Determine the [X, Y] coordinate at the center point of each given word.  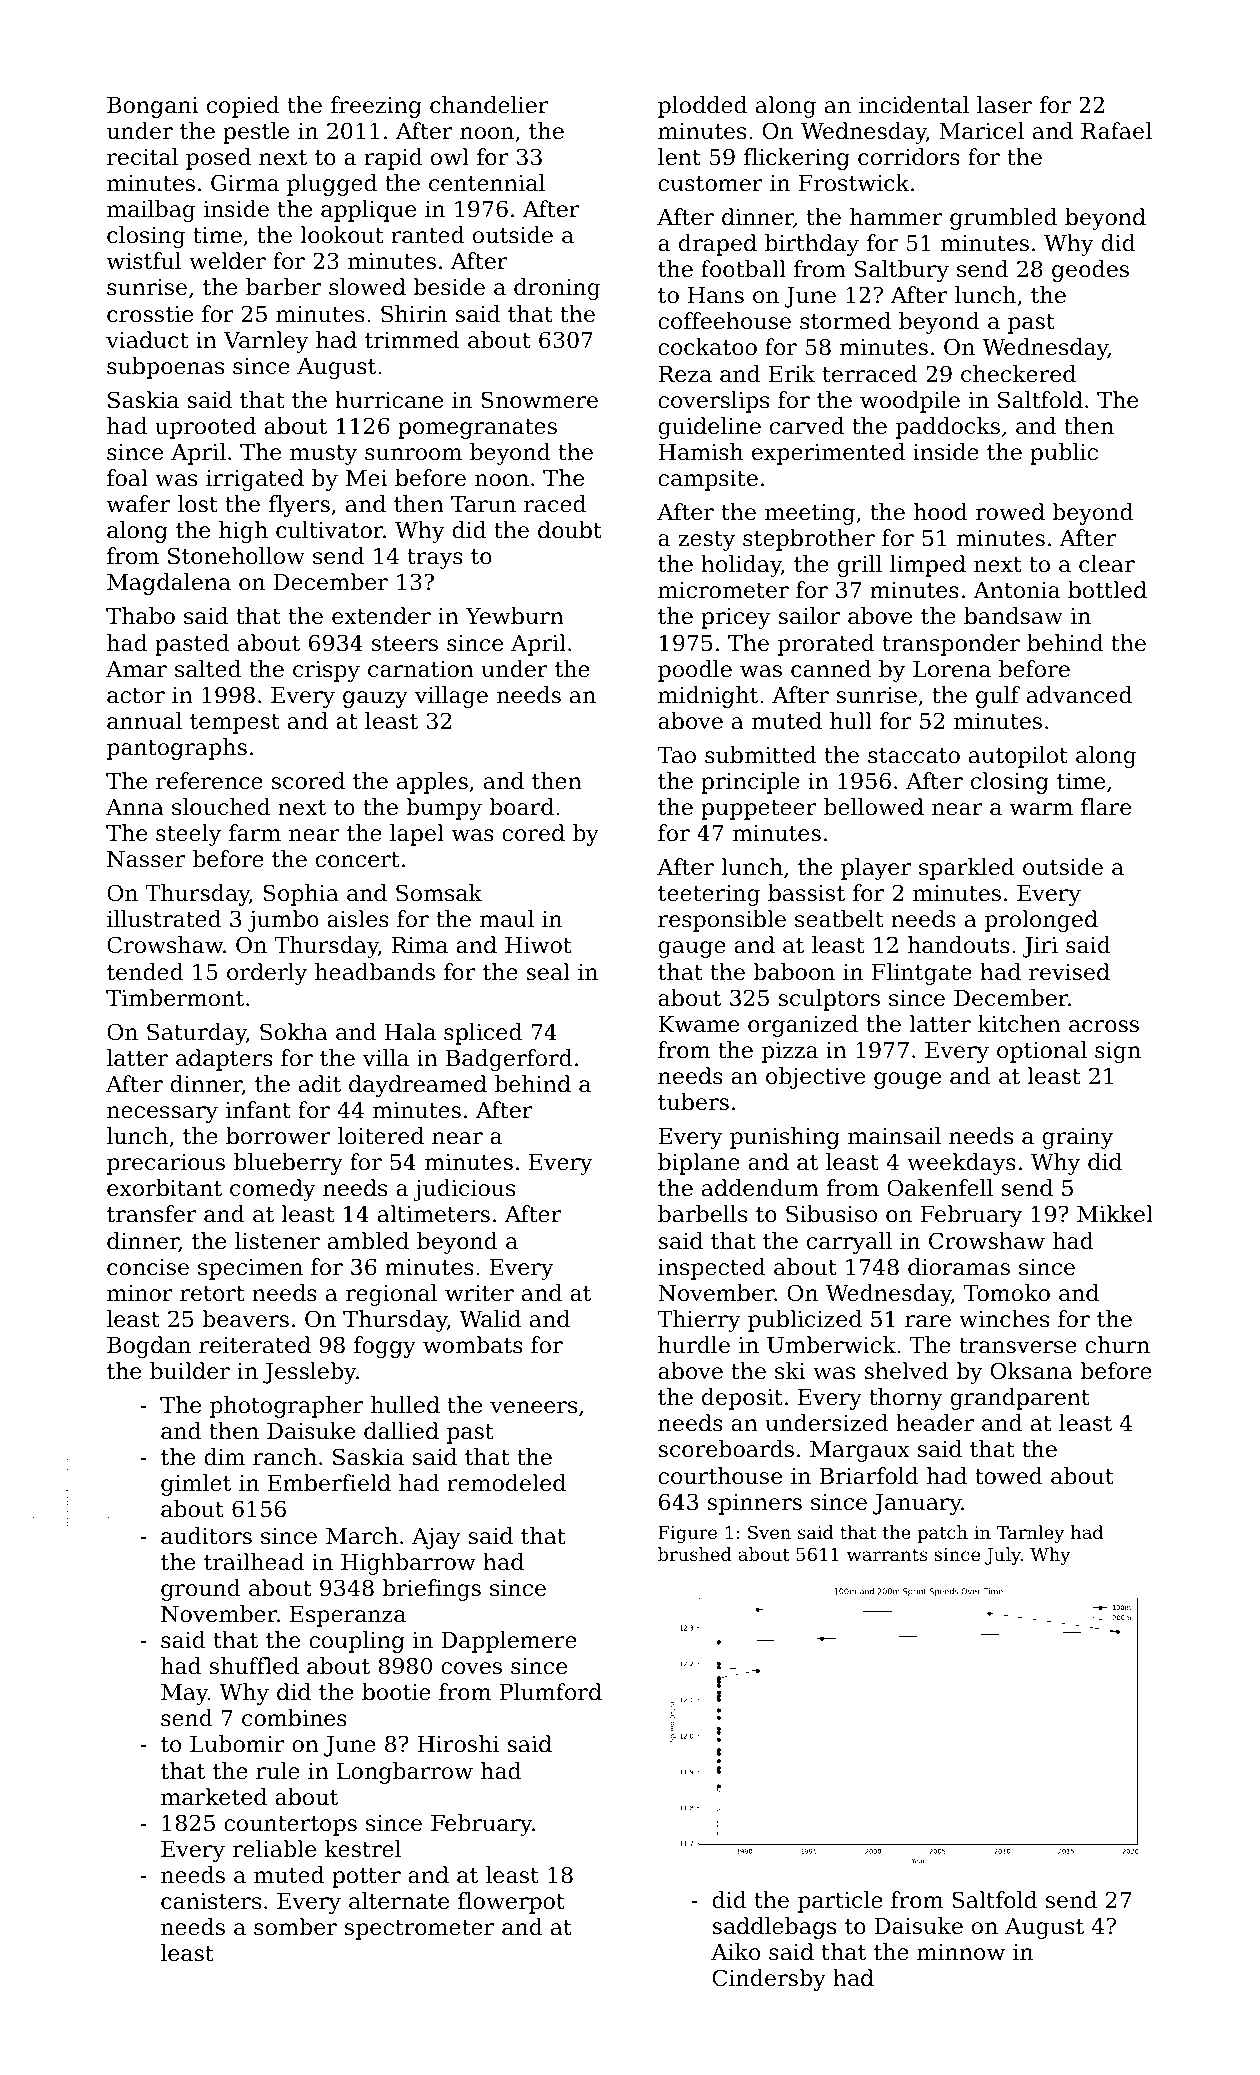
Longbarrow [405, 1773]
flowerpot [511, 1903]
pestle [256, 133]
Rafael [1116, 131]
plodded [702, 107]
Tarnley [1030, 1534]
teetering [709, 895]
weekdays [961, 1164]
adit [320, 1084]
